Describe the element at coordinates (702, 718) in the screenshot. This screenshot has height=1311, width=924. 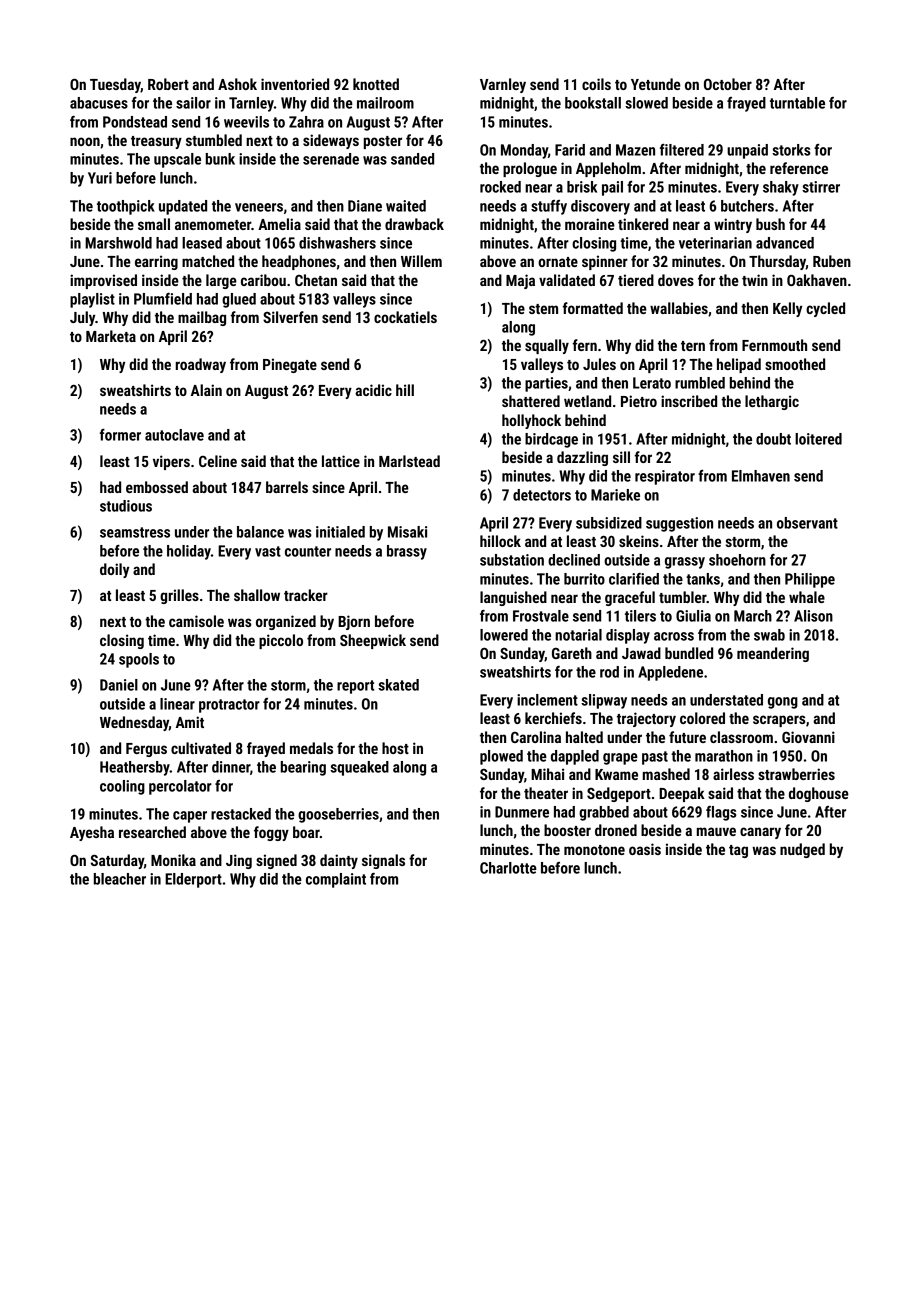
I see `colored` at that location.
